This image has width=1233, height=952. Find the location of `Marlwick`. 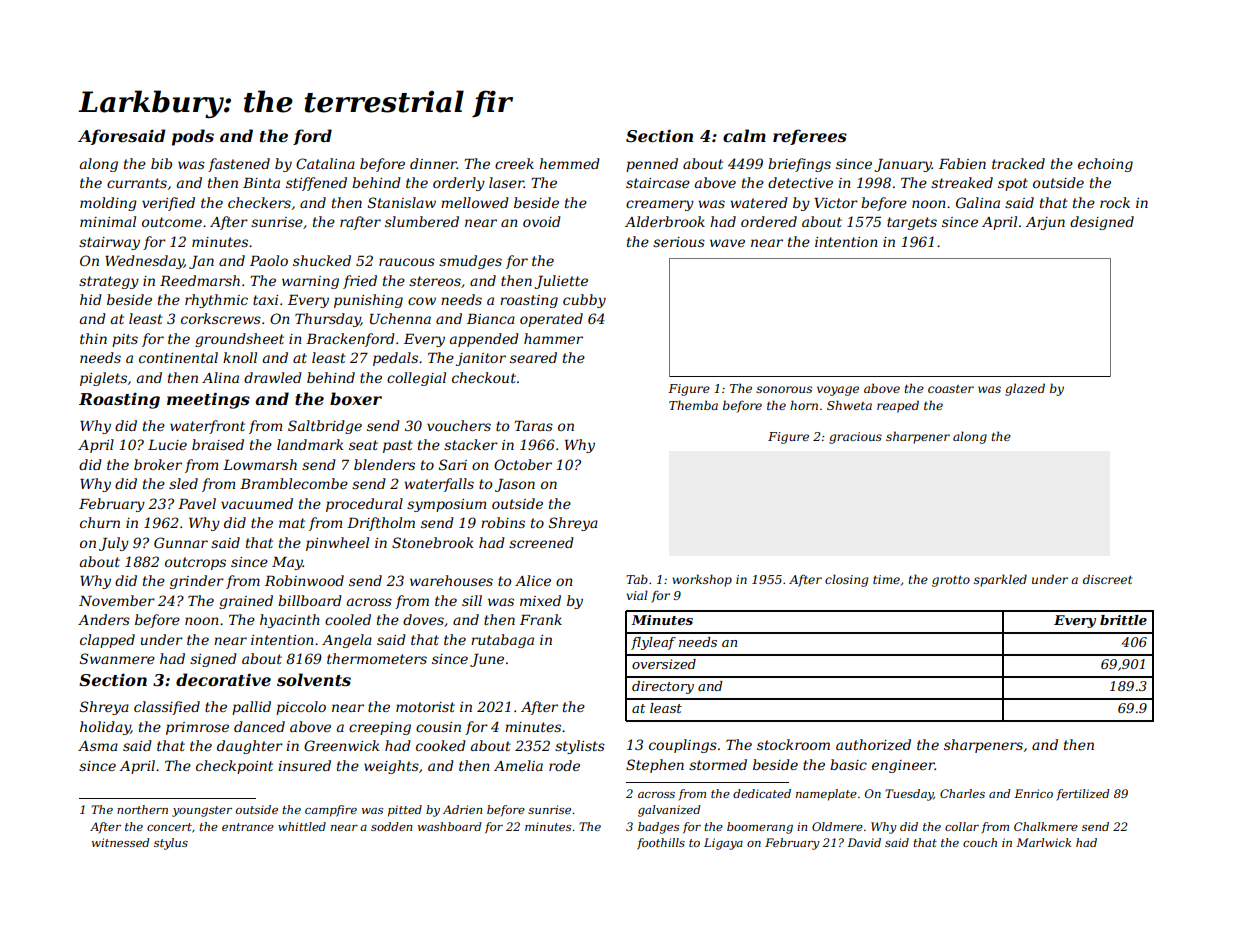

Marlwick is located at coordinates (1043, 842).
